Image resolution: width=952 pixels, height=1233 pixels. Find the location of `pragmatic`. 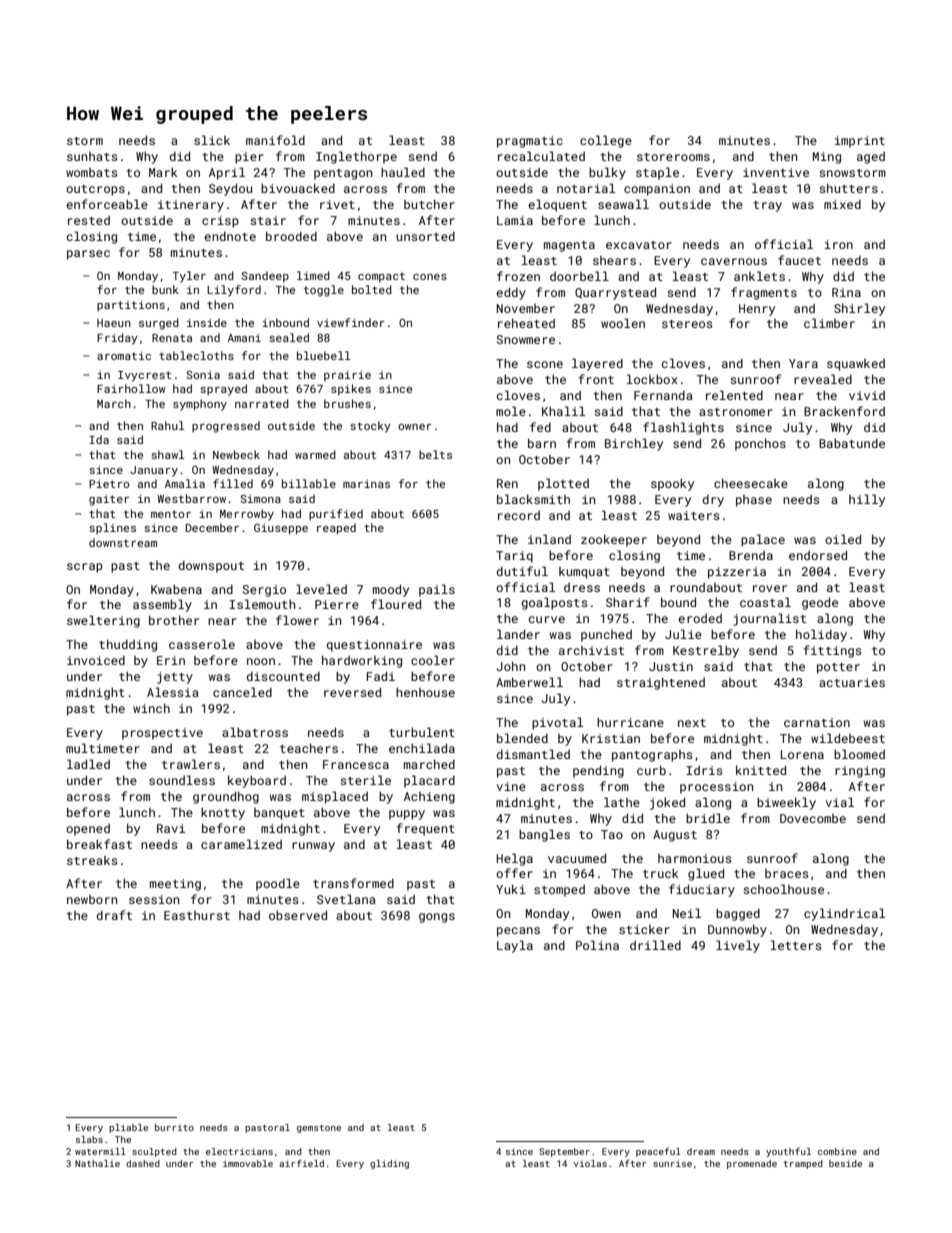

pragmatic is located at coordinates (530, 142).
